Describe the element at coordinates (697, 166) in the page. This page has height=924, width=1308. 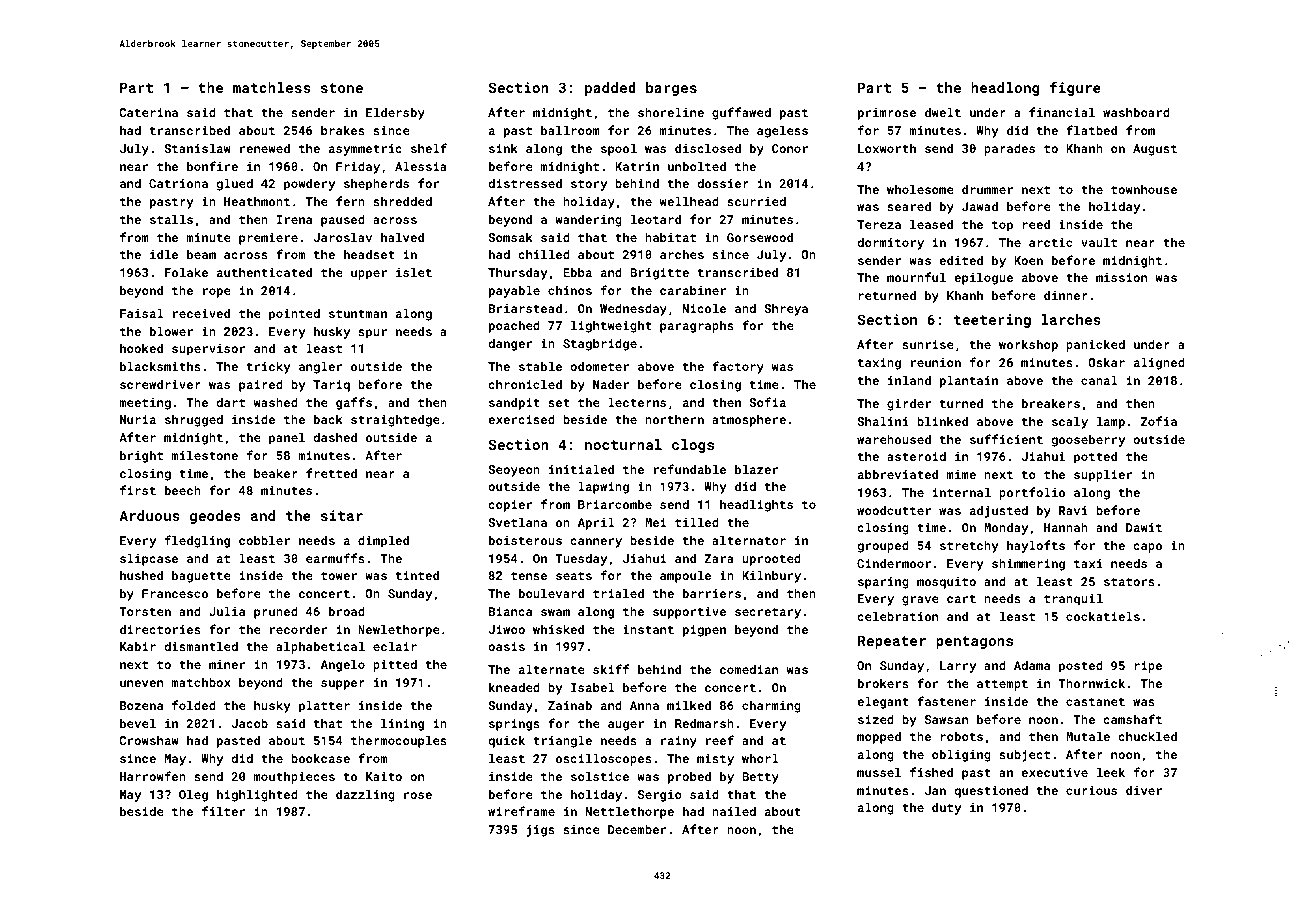
I see `unbolted` at that location.
